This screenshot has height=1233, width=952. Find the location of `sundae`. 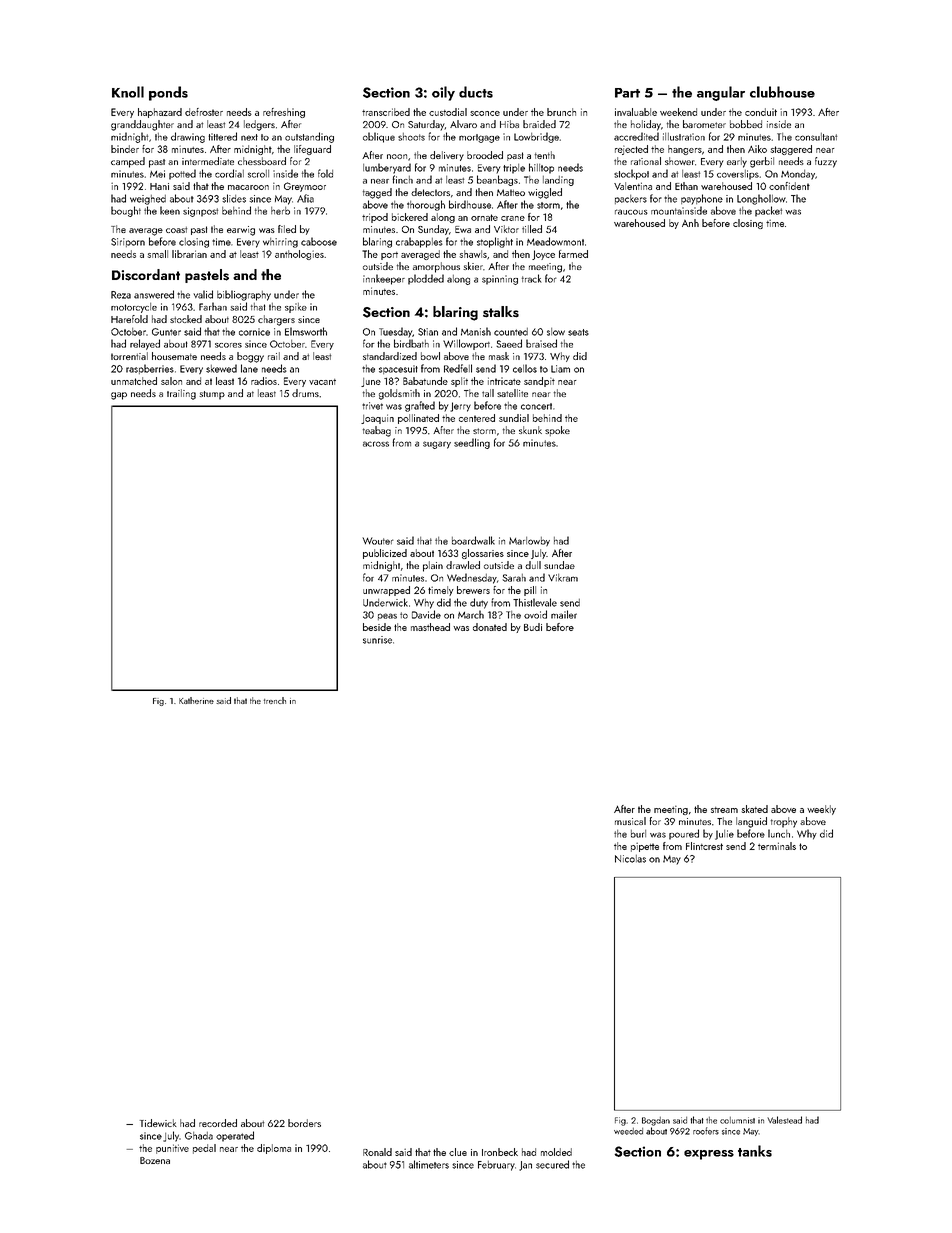

sundae is located at coordinates (559, 565).
